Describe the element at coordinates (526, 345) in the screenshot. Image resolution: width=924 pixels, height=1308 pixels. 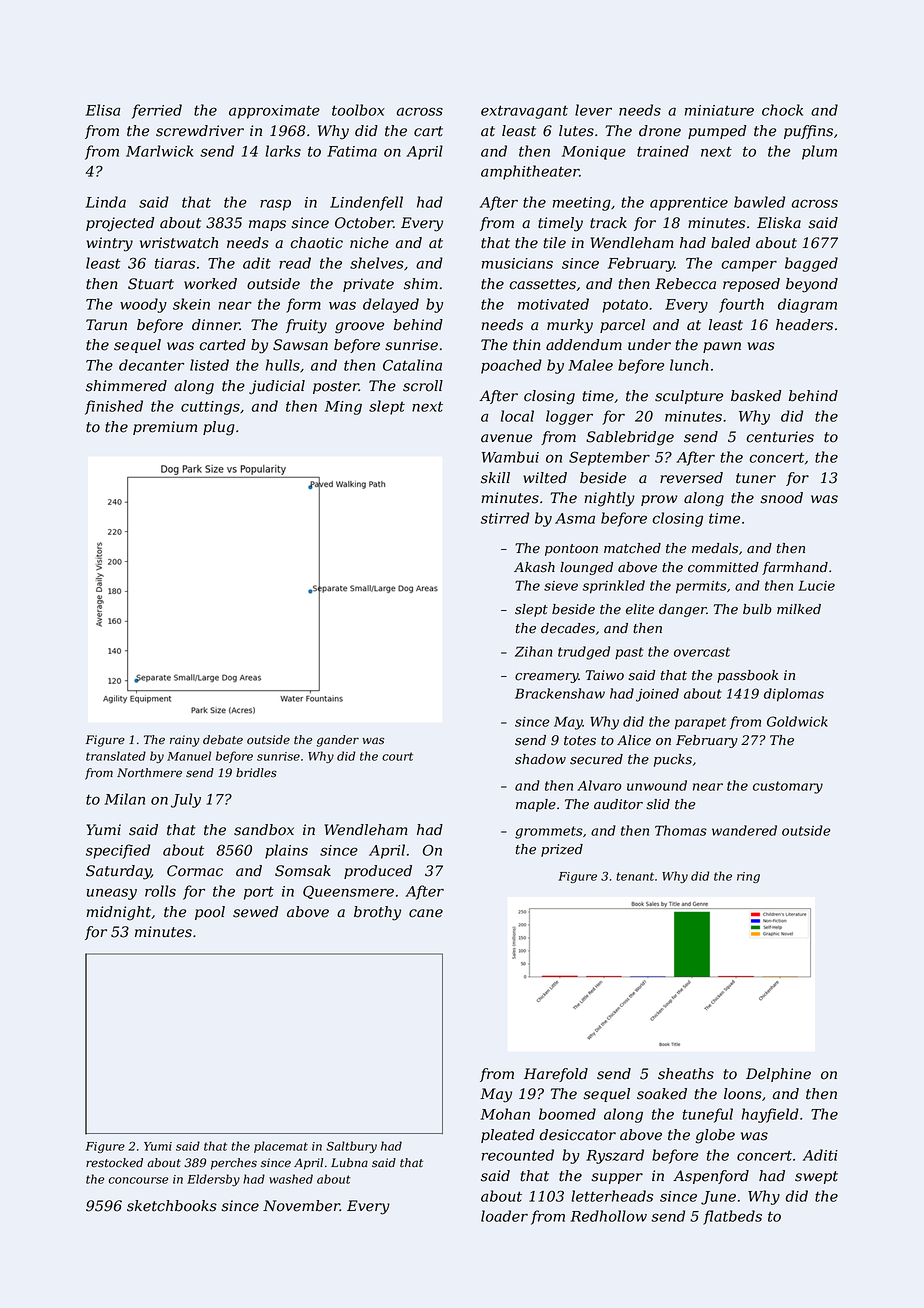
I see `thin` at that location.
